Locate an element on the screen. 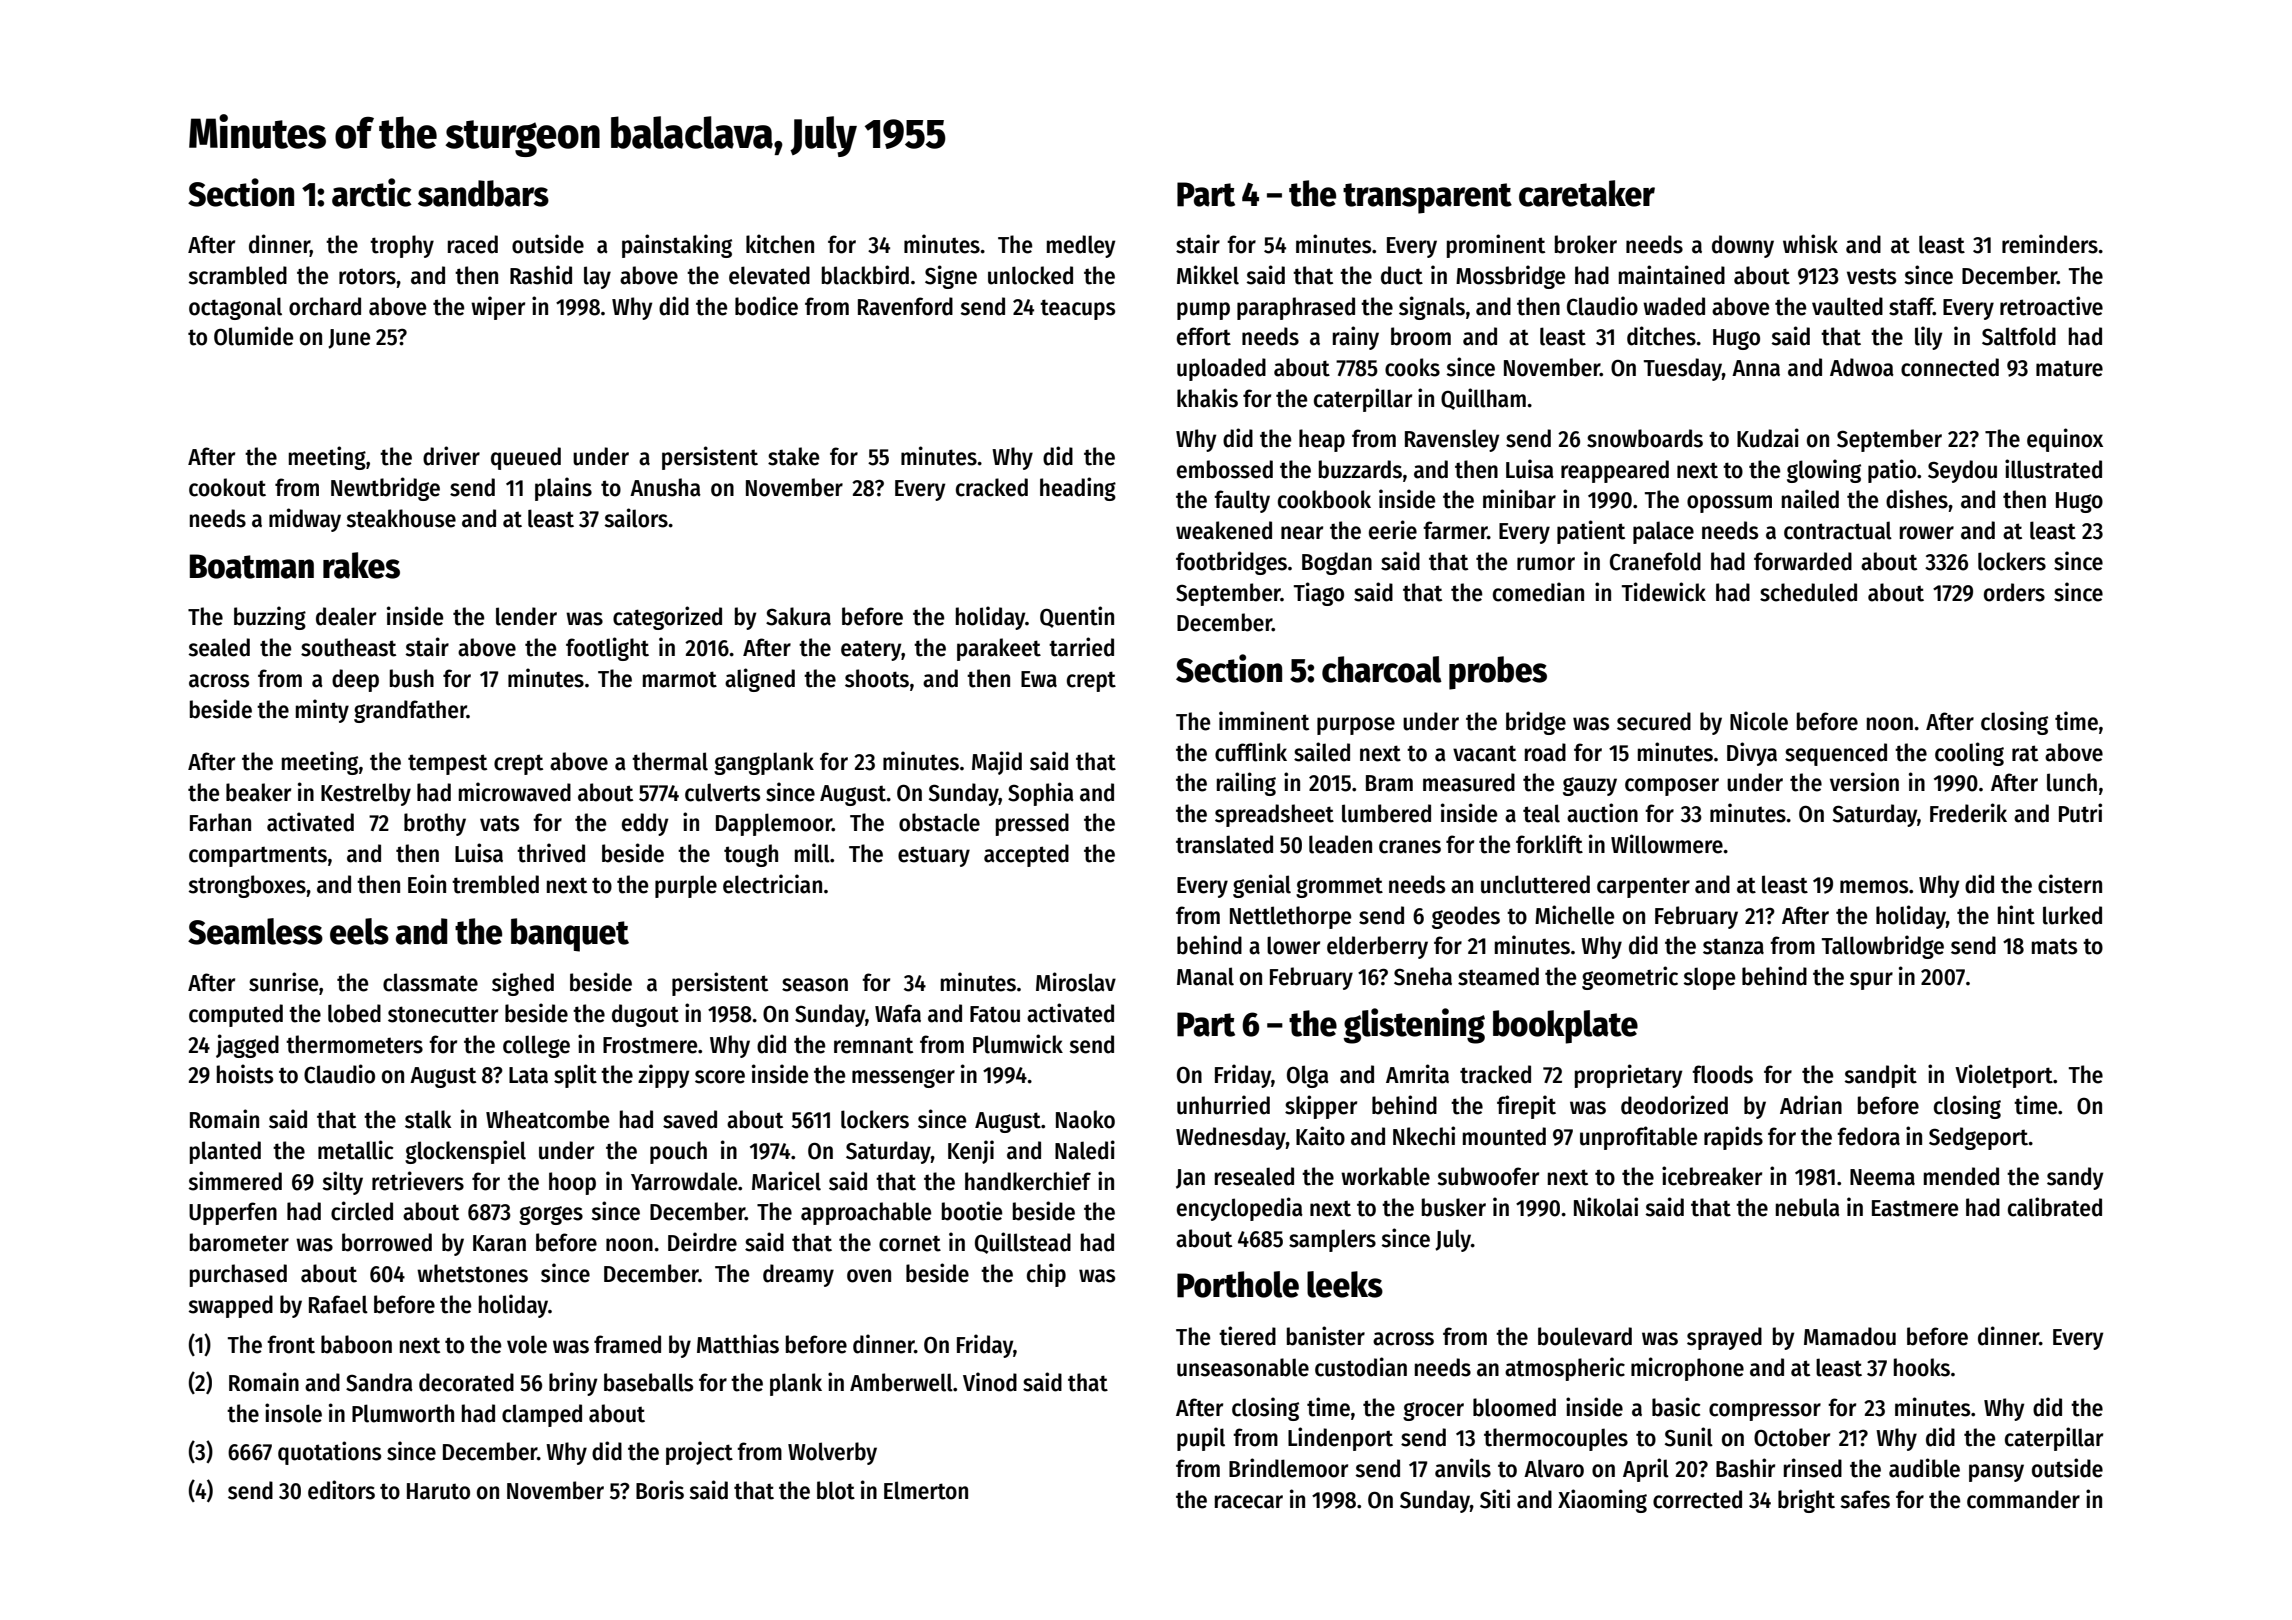 The height and width of the screenshot is (1620, 2292). whetstones is located at coordinates (472, 1273).
